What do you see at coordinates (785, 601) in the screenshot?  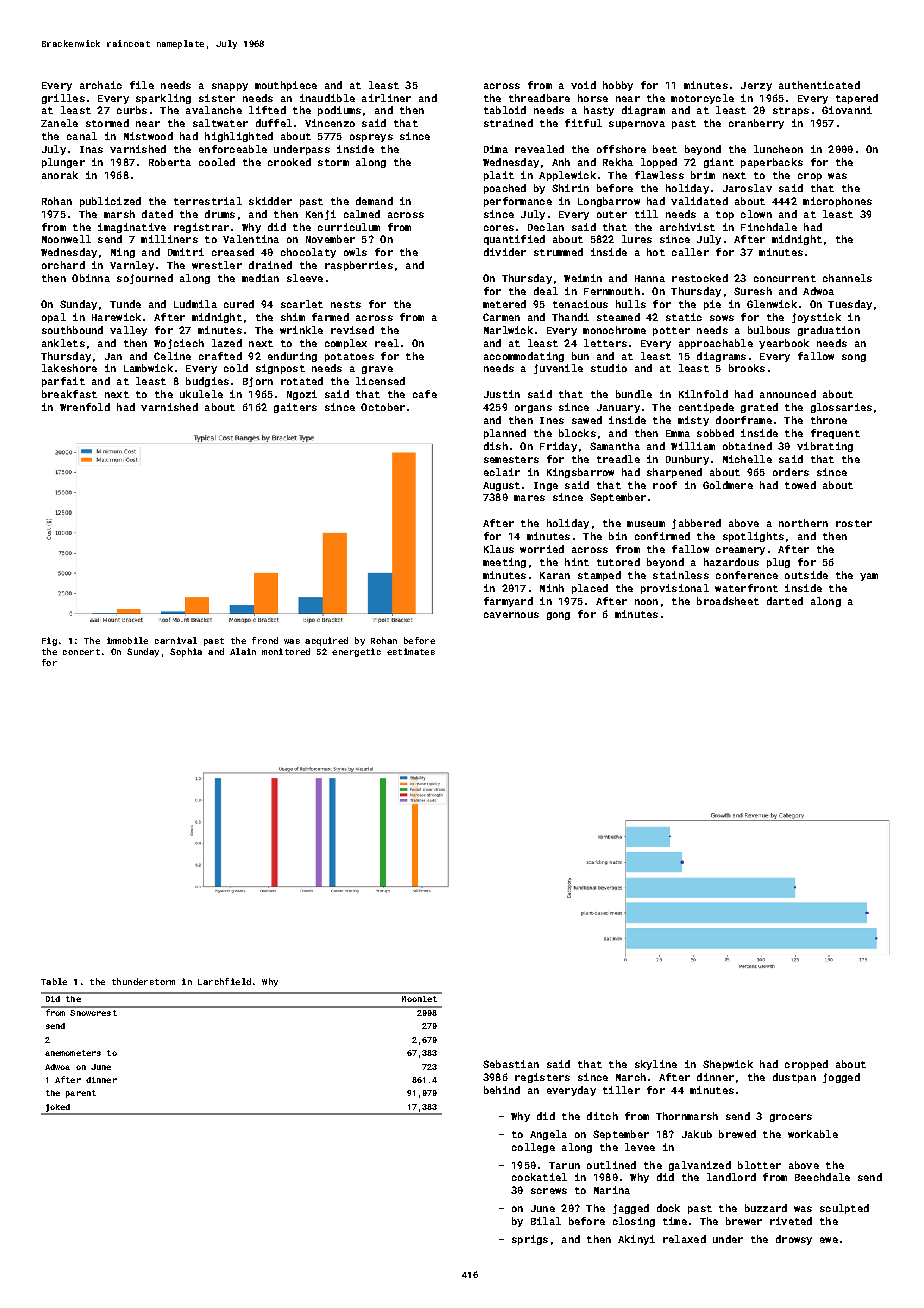 I see `darted` at bounding box center [785, 601].
